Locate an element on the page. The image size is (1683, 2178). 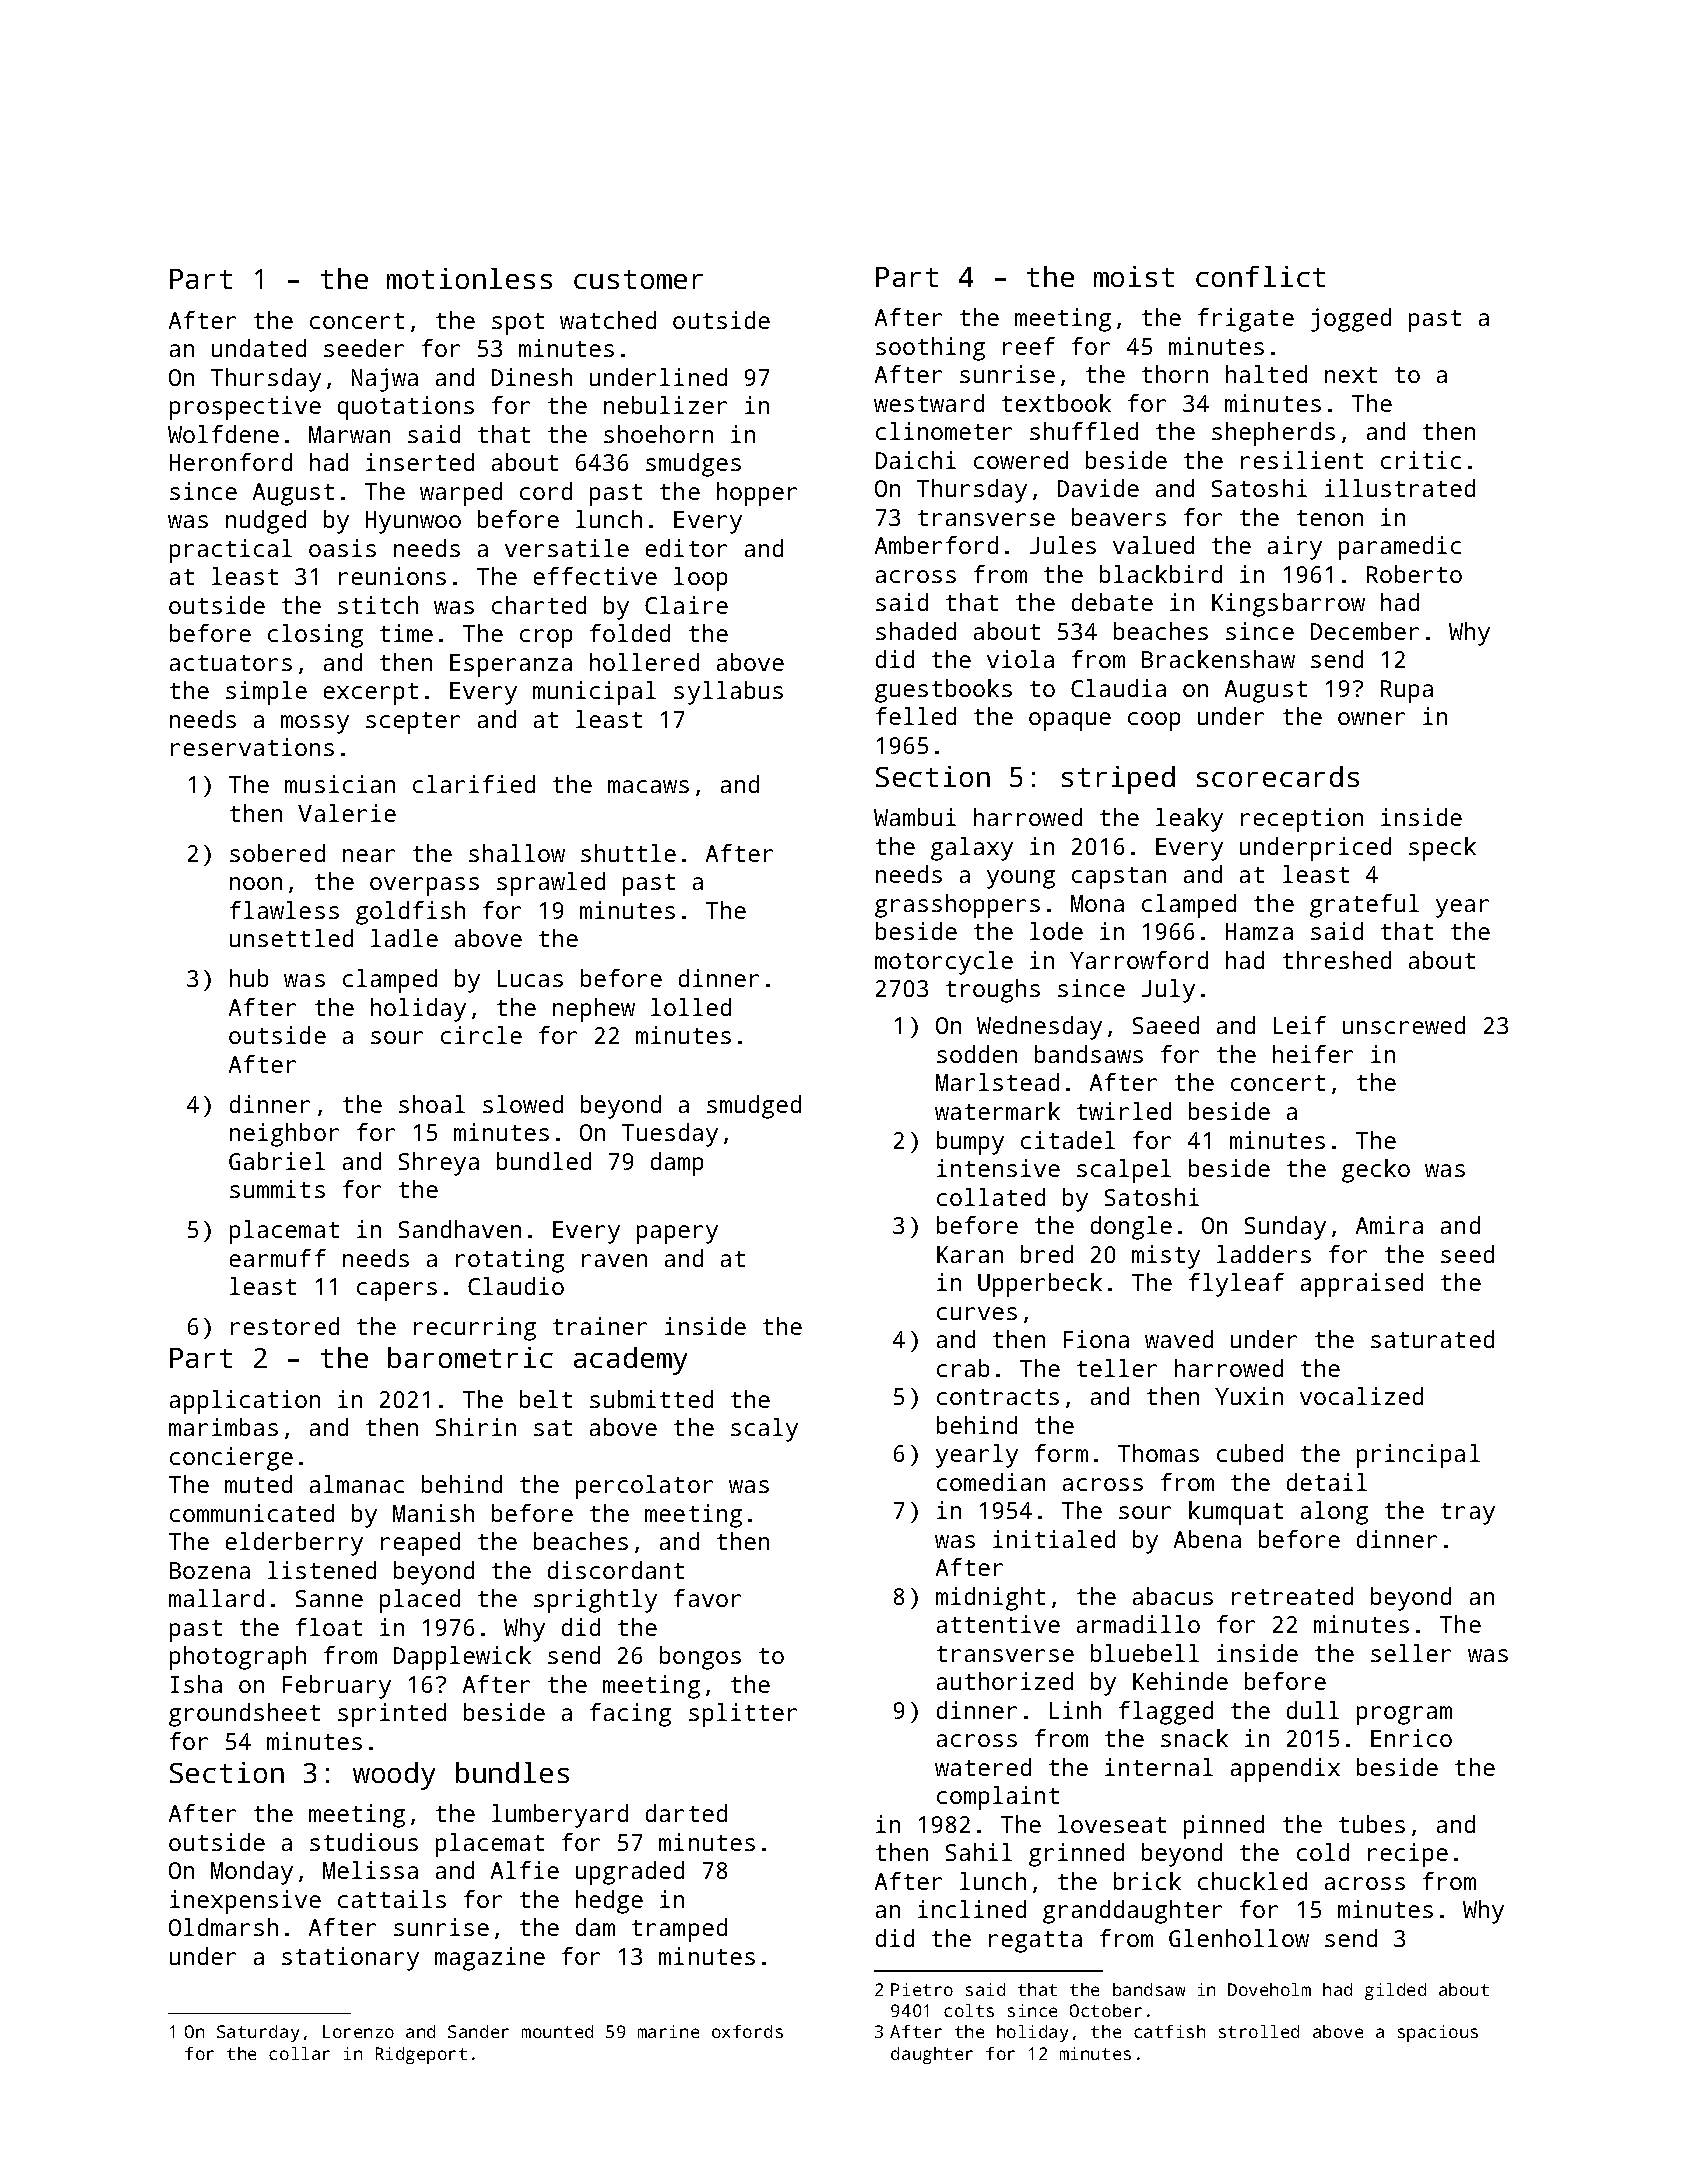
jogged is located at coordinates (1351, 320).
